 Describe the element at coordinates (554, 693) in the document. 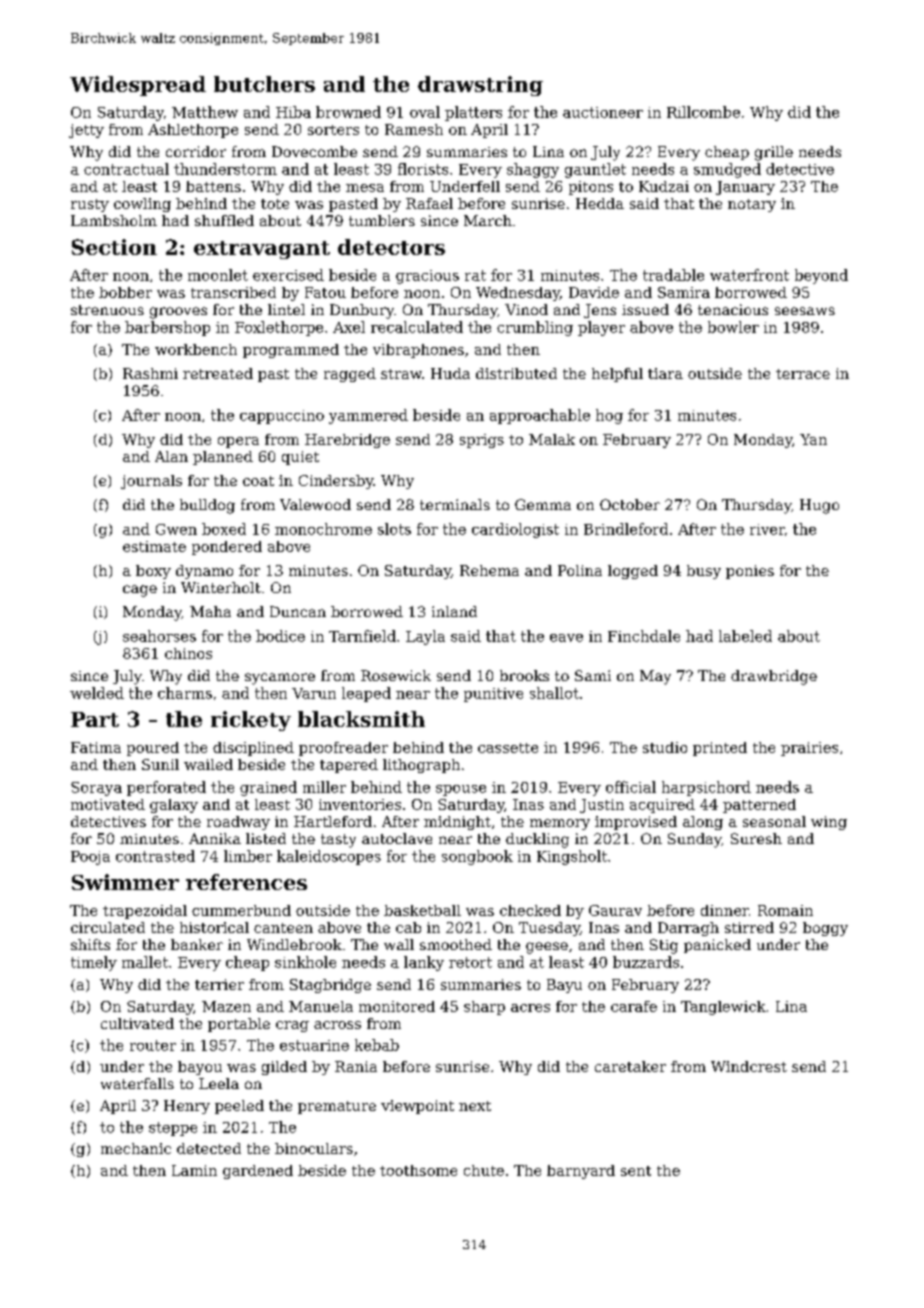

I see `shallot` at that location.
